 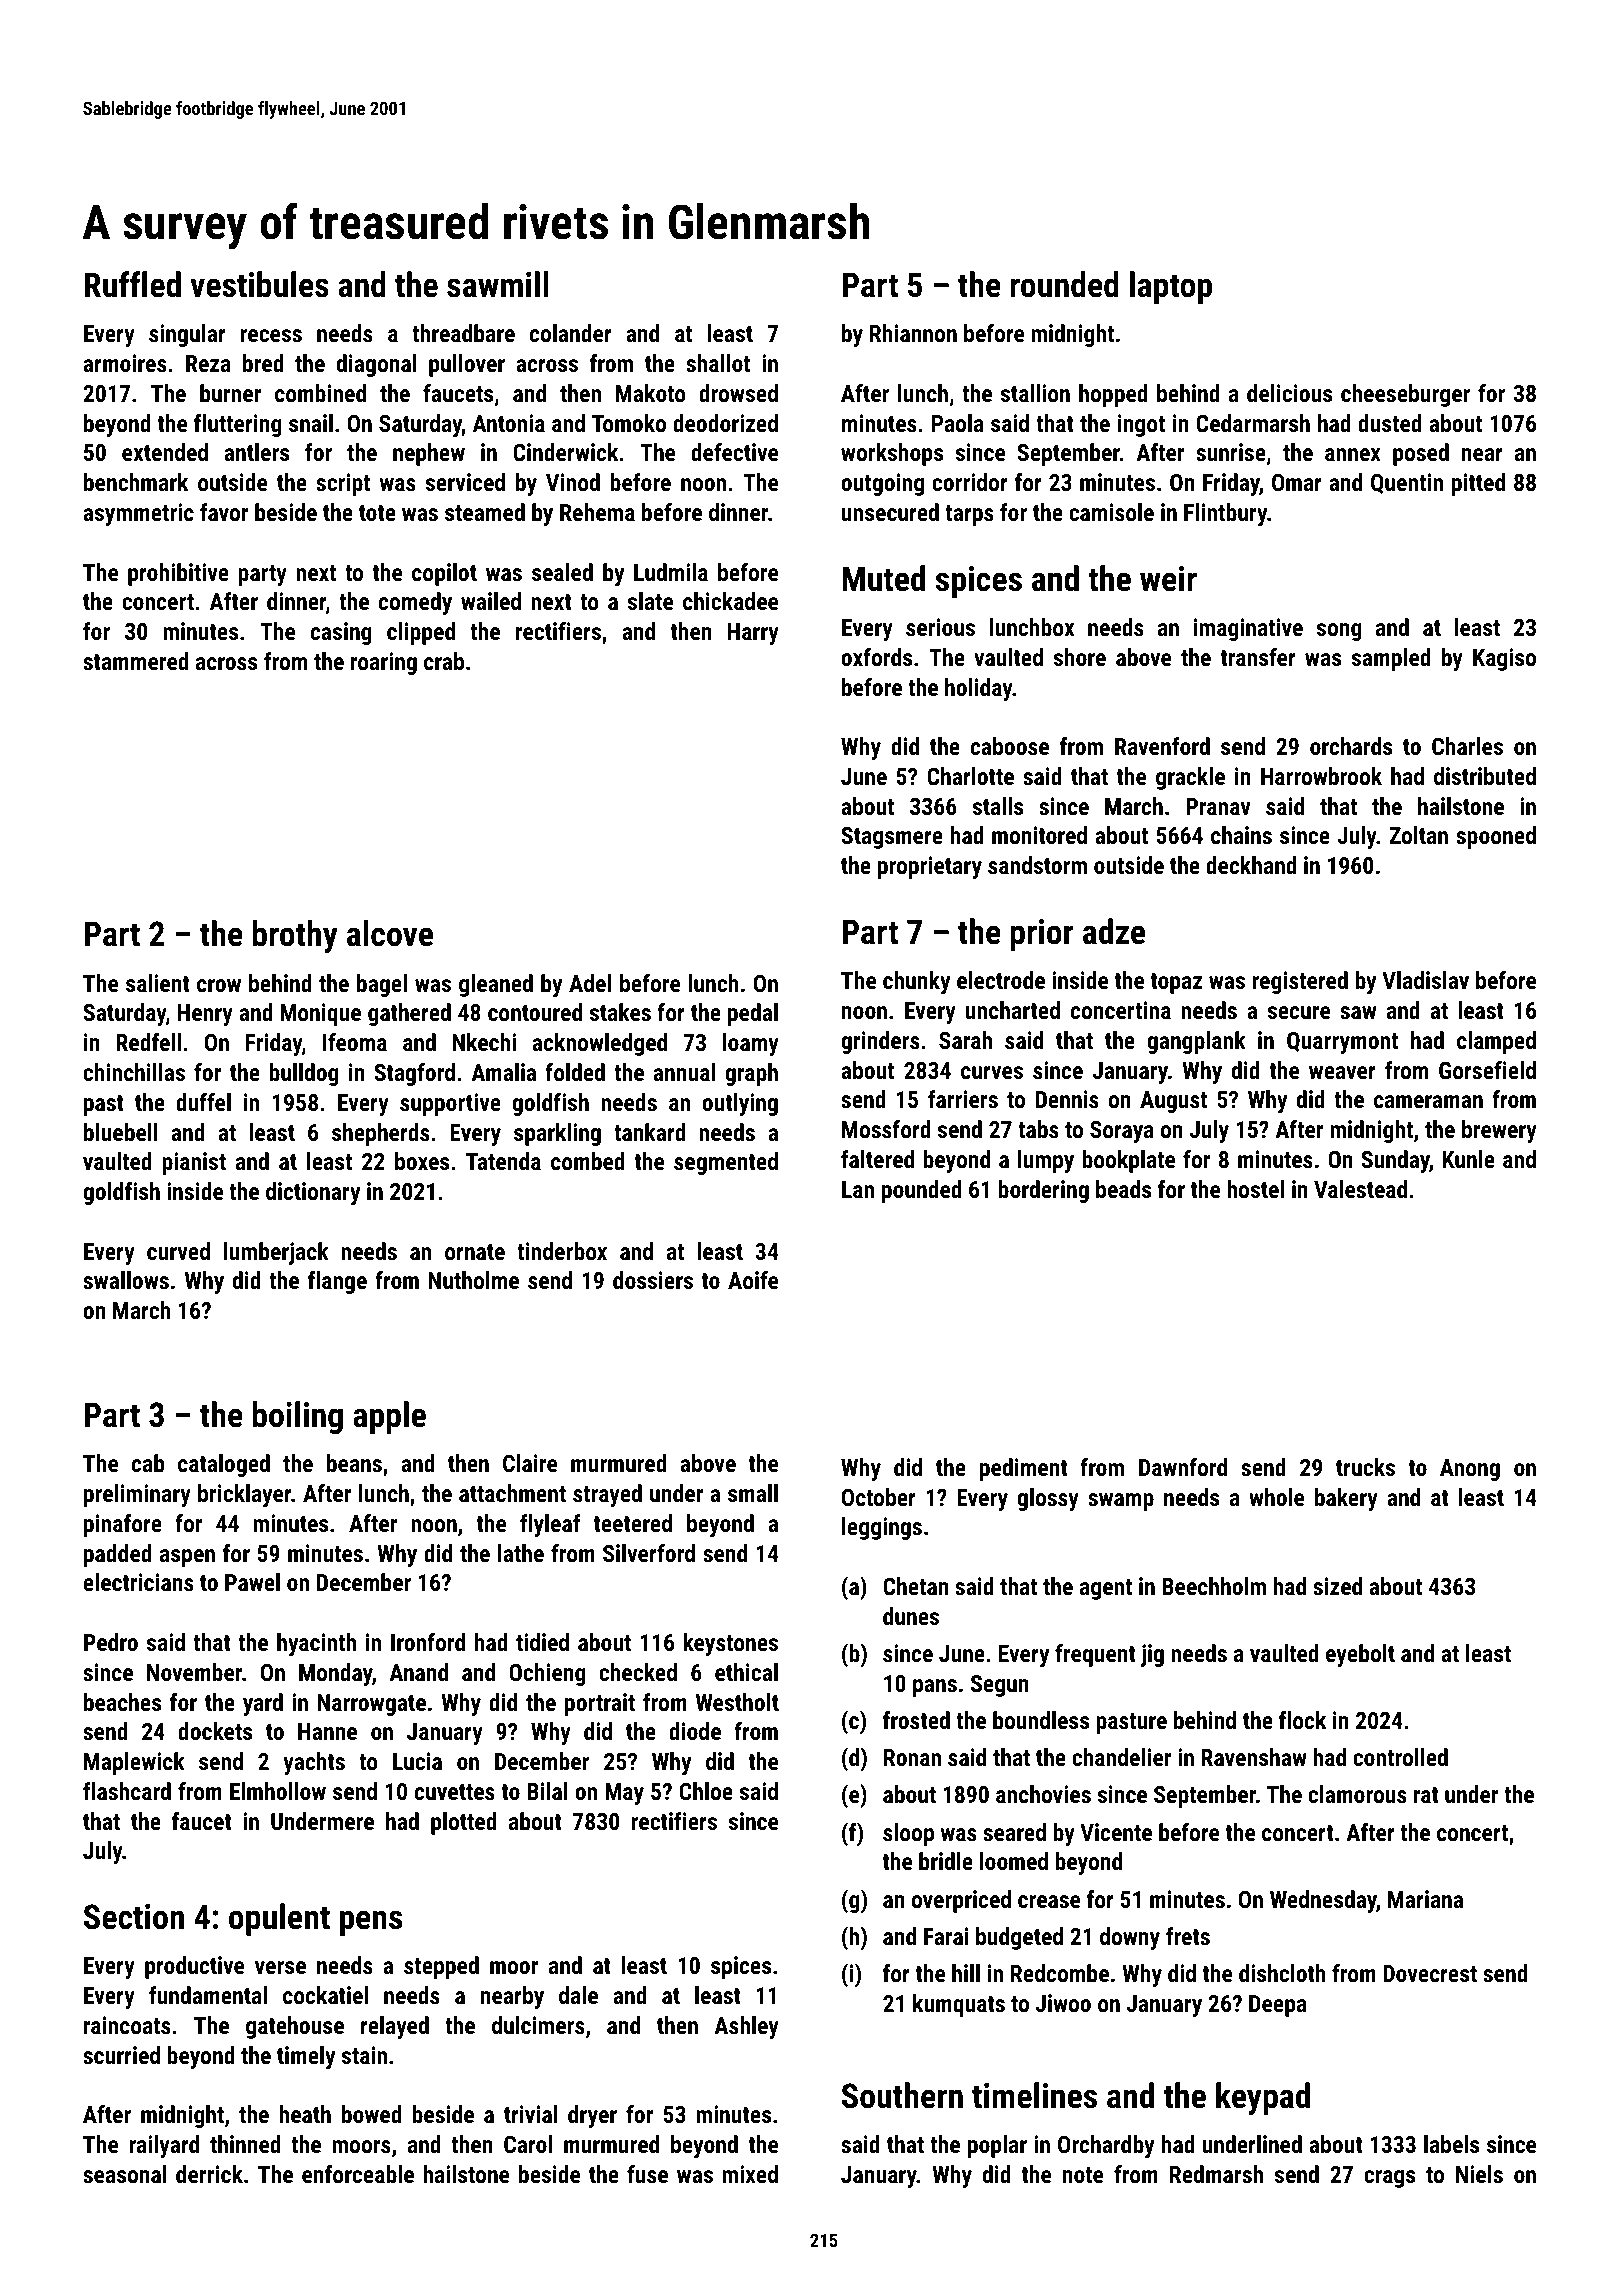 What do you see at coordinates (1254, 1757) in the screenshot?
I see `Ravenshaw` at bounding box center [1254, 1757].
